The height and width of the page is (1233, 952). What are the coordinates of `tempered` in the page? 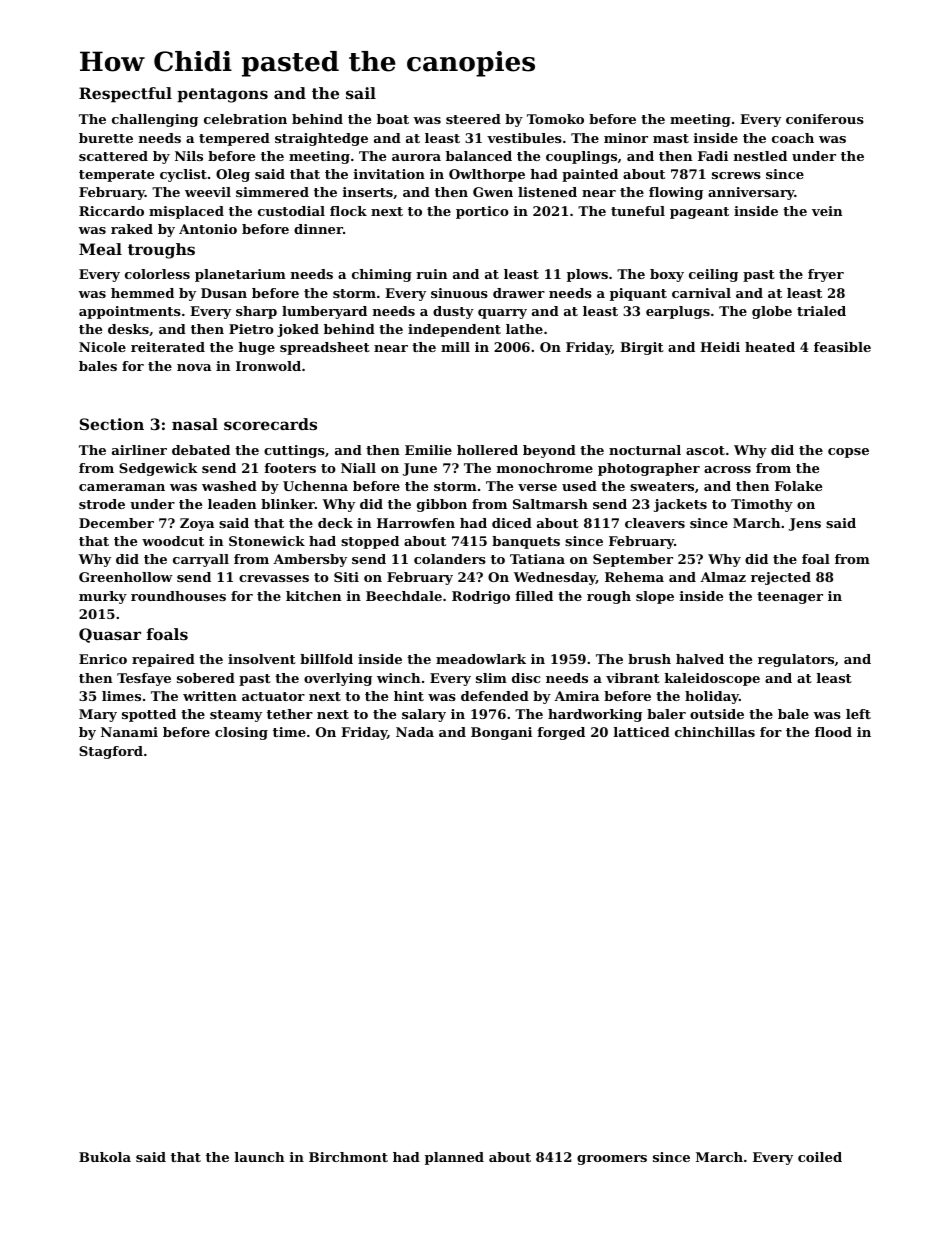 It's located at (234, 139).
